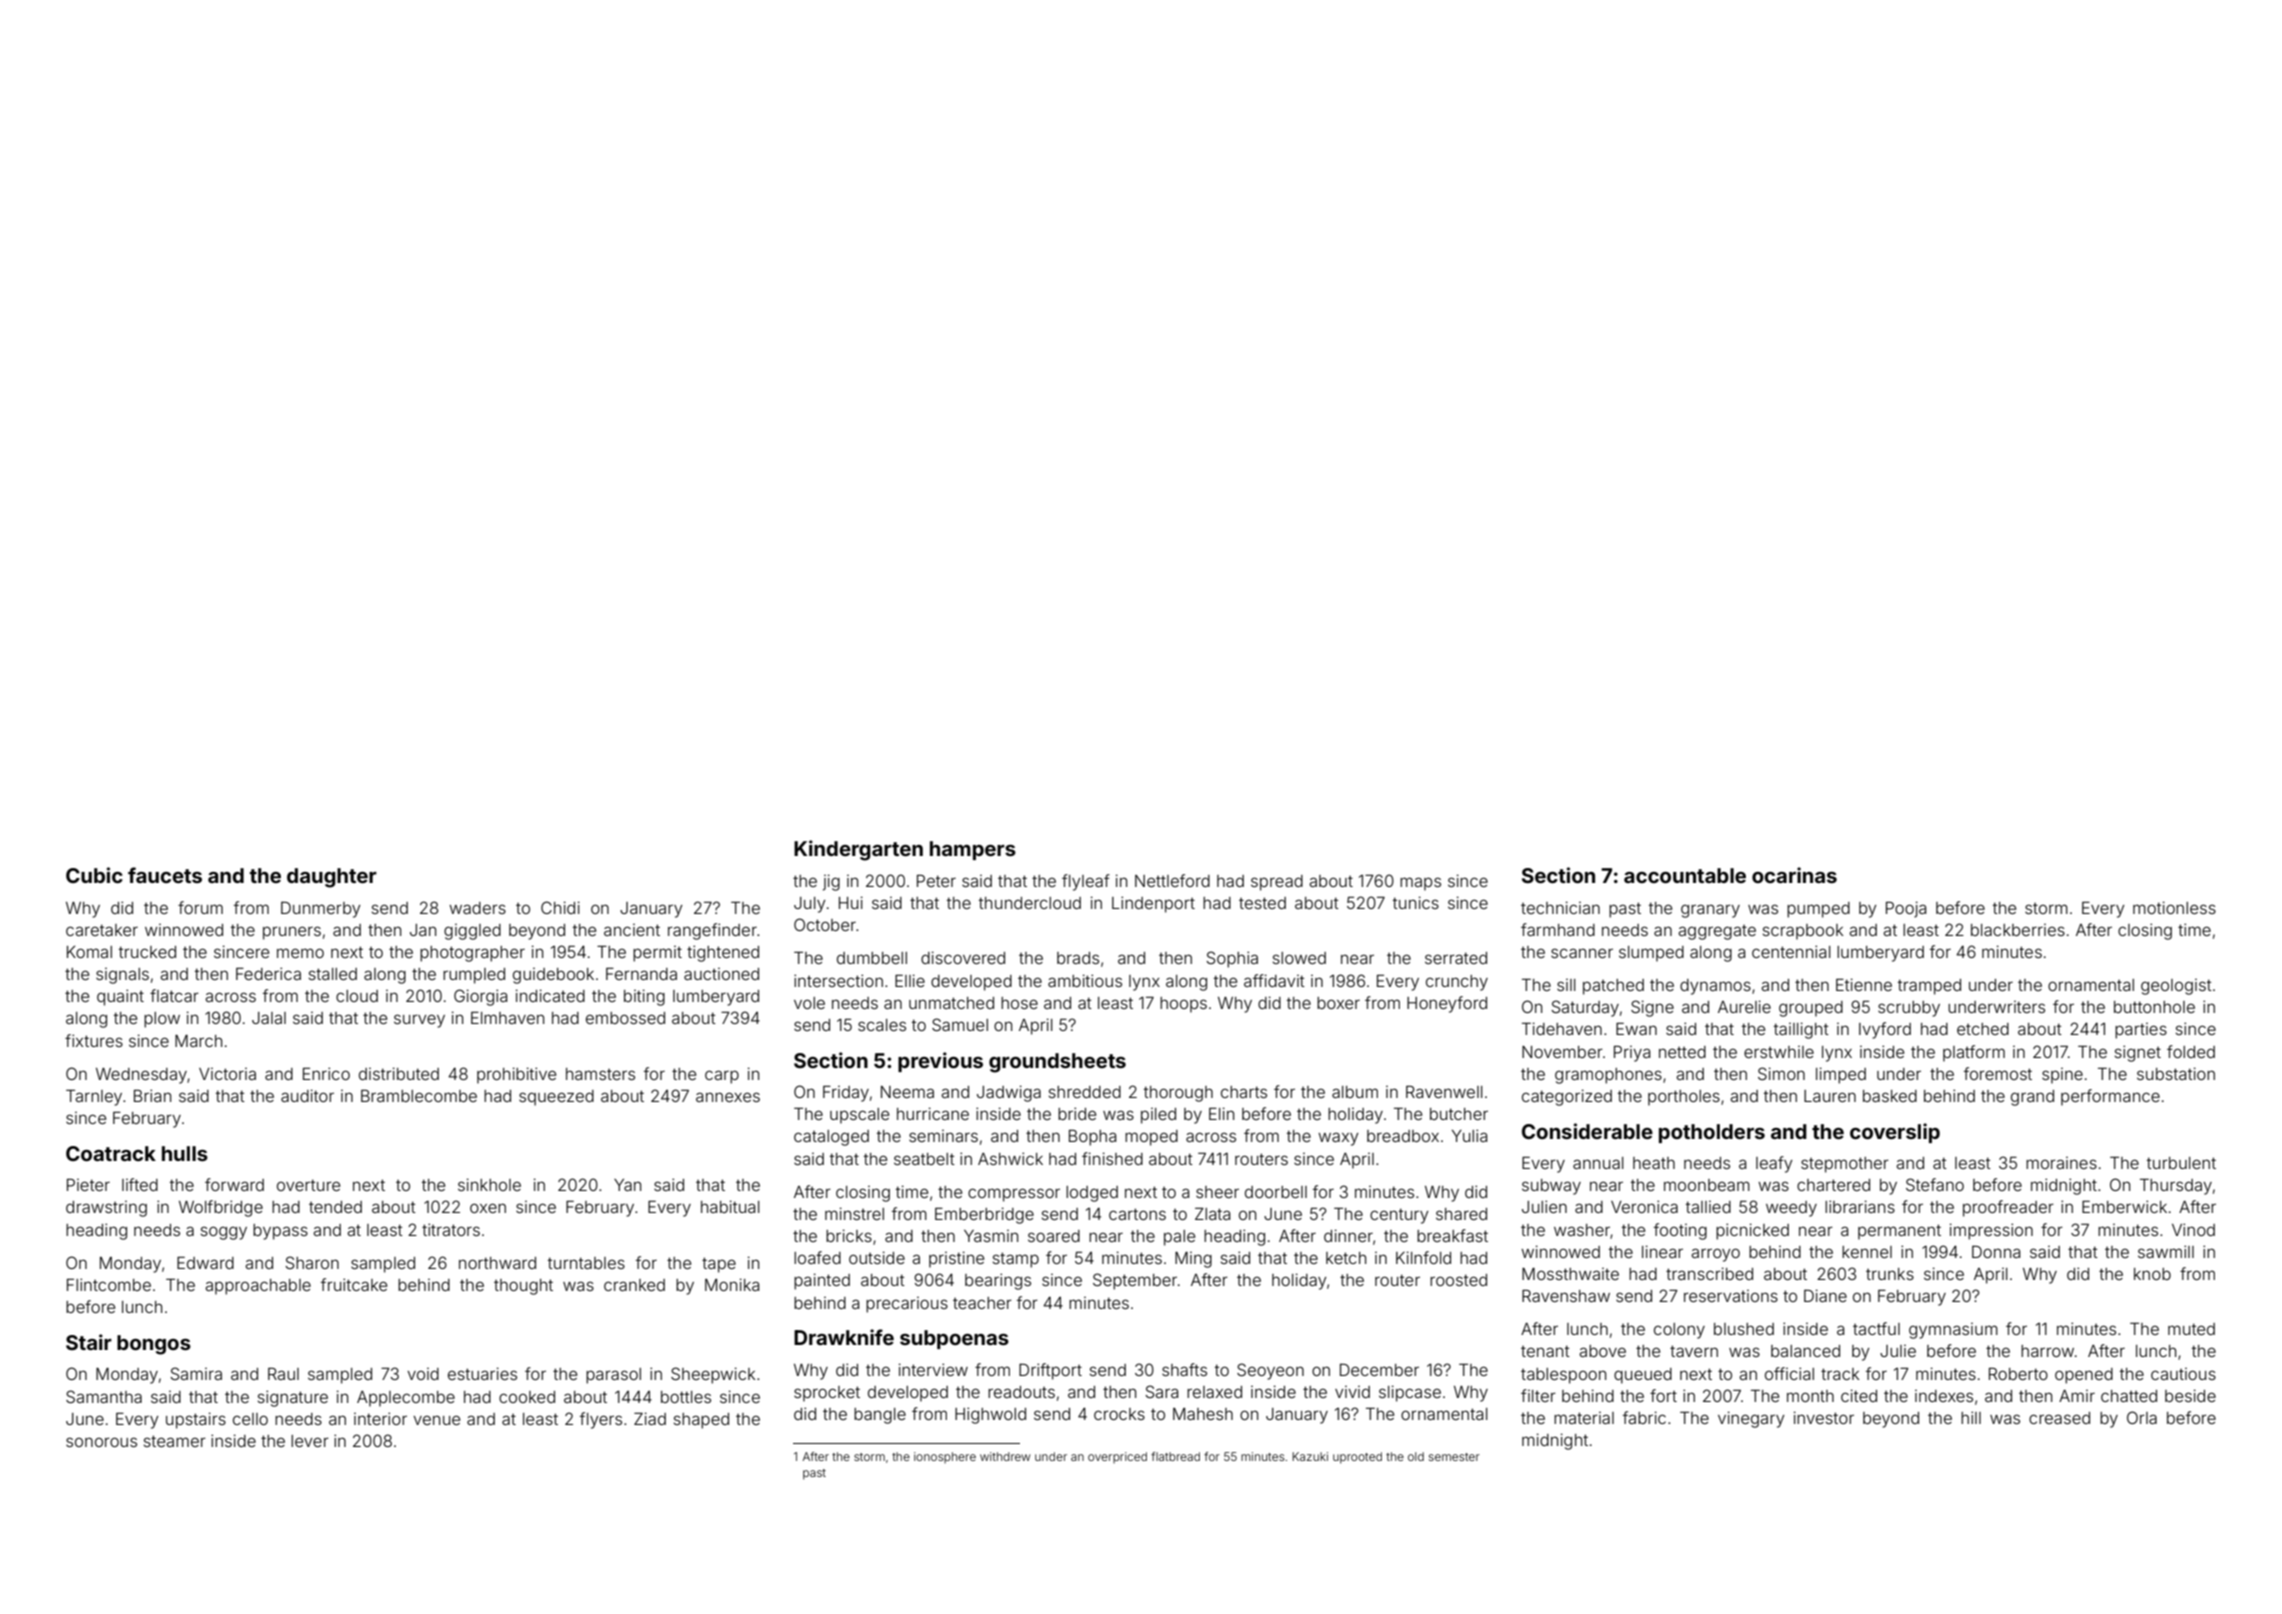 The width and height of the image is (2282, 1614). I want to click on lever, so click(310, 1441).
